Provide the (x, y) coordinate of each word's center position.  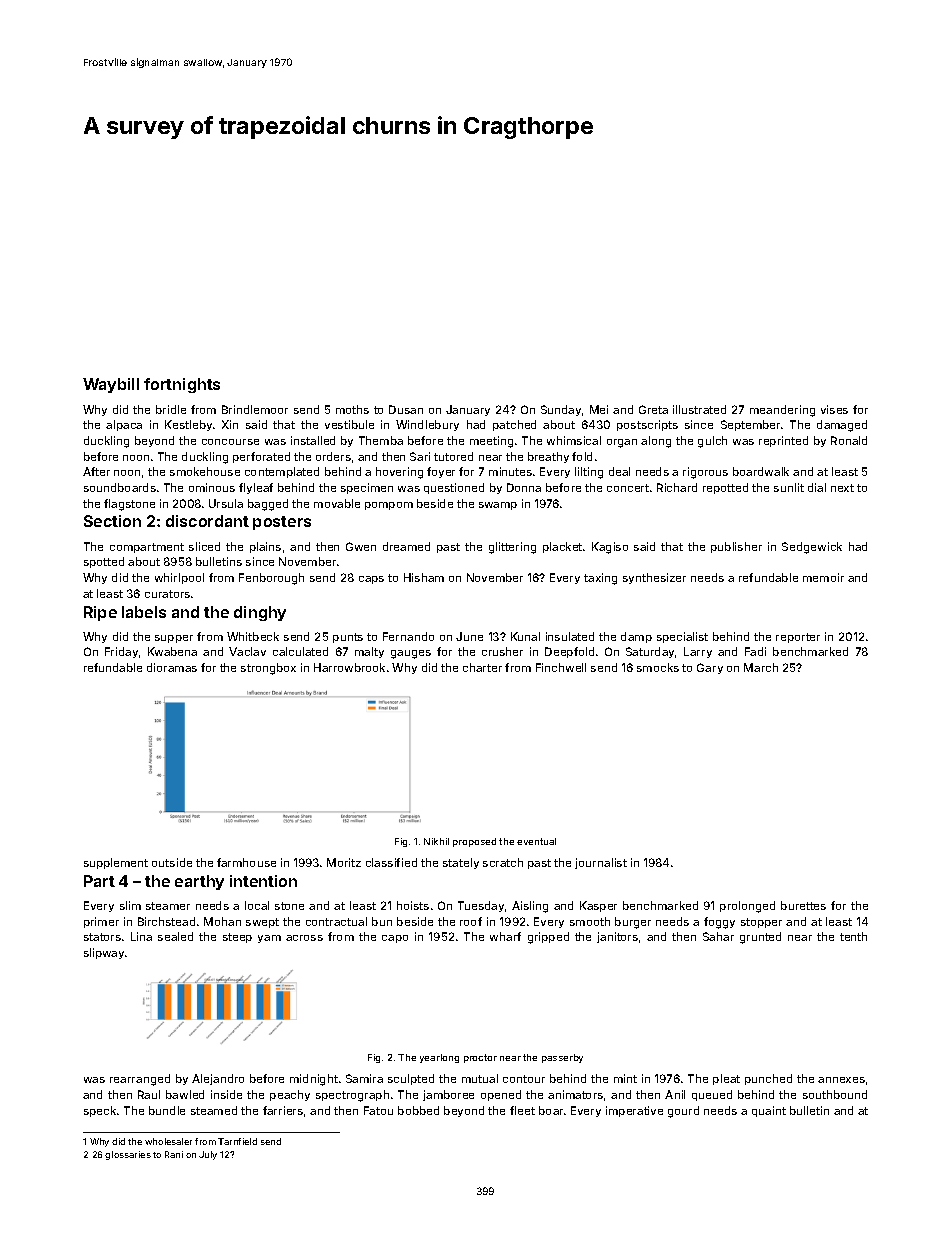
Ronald (849, 440)
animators (575, 1094)
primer (101, 922)
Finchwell (561, 667)
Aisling (530, 907)
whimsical (574, 440)
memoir (823, 577)
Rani (174, 1154)
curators (167, 594)
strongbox (268, 669)
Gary (710, 668)
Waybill (111, 385)
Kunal (525, 636)
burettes (803, 905)
